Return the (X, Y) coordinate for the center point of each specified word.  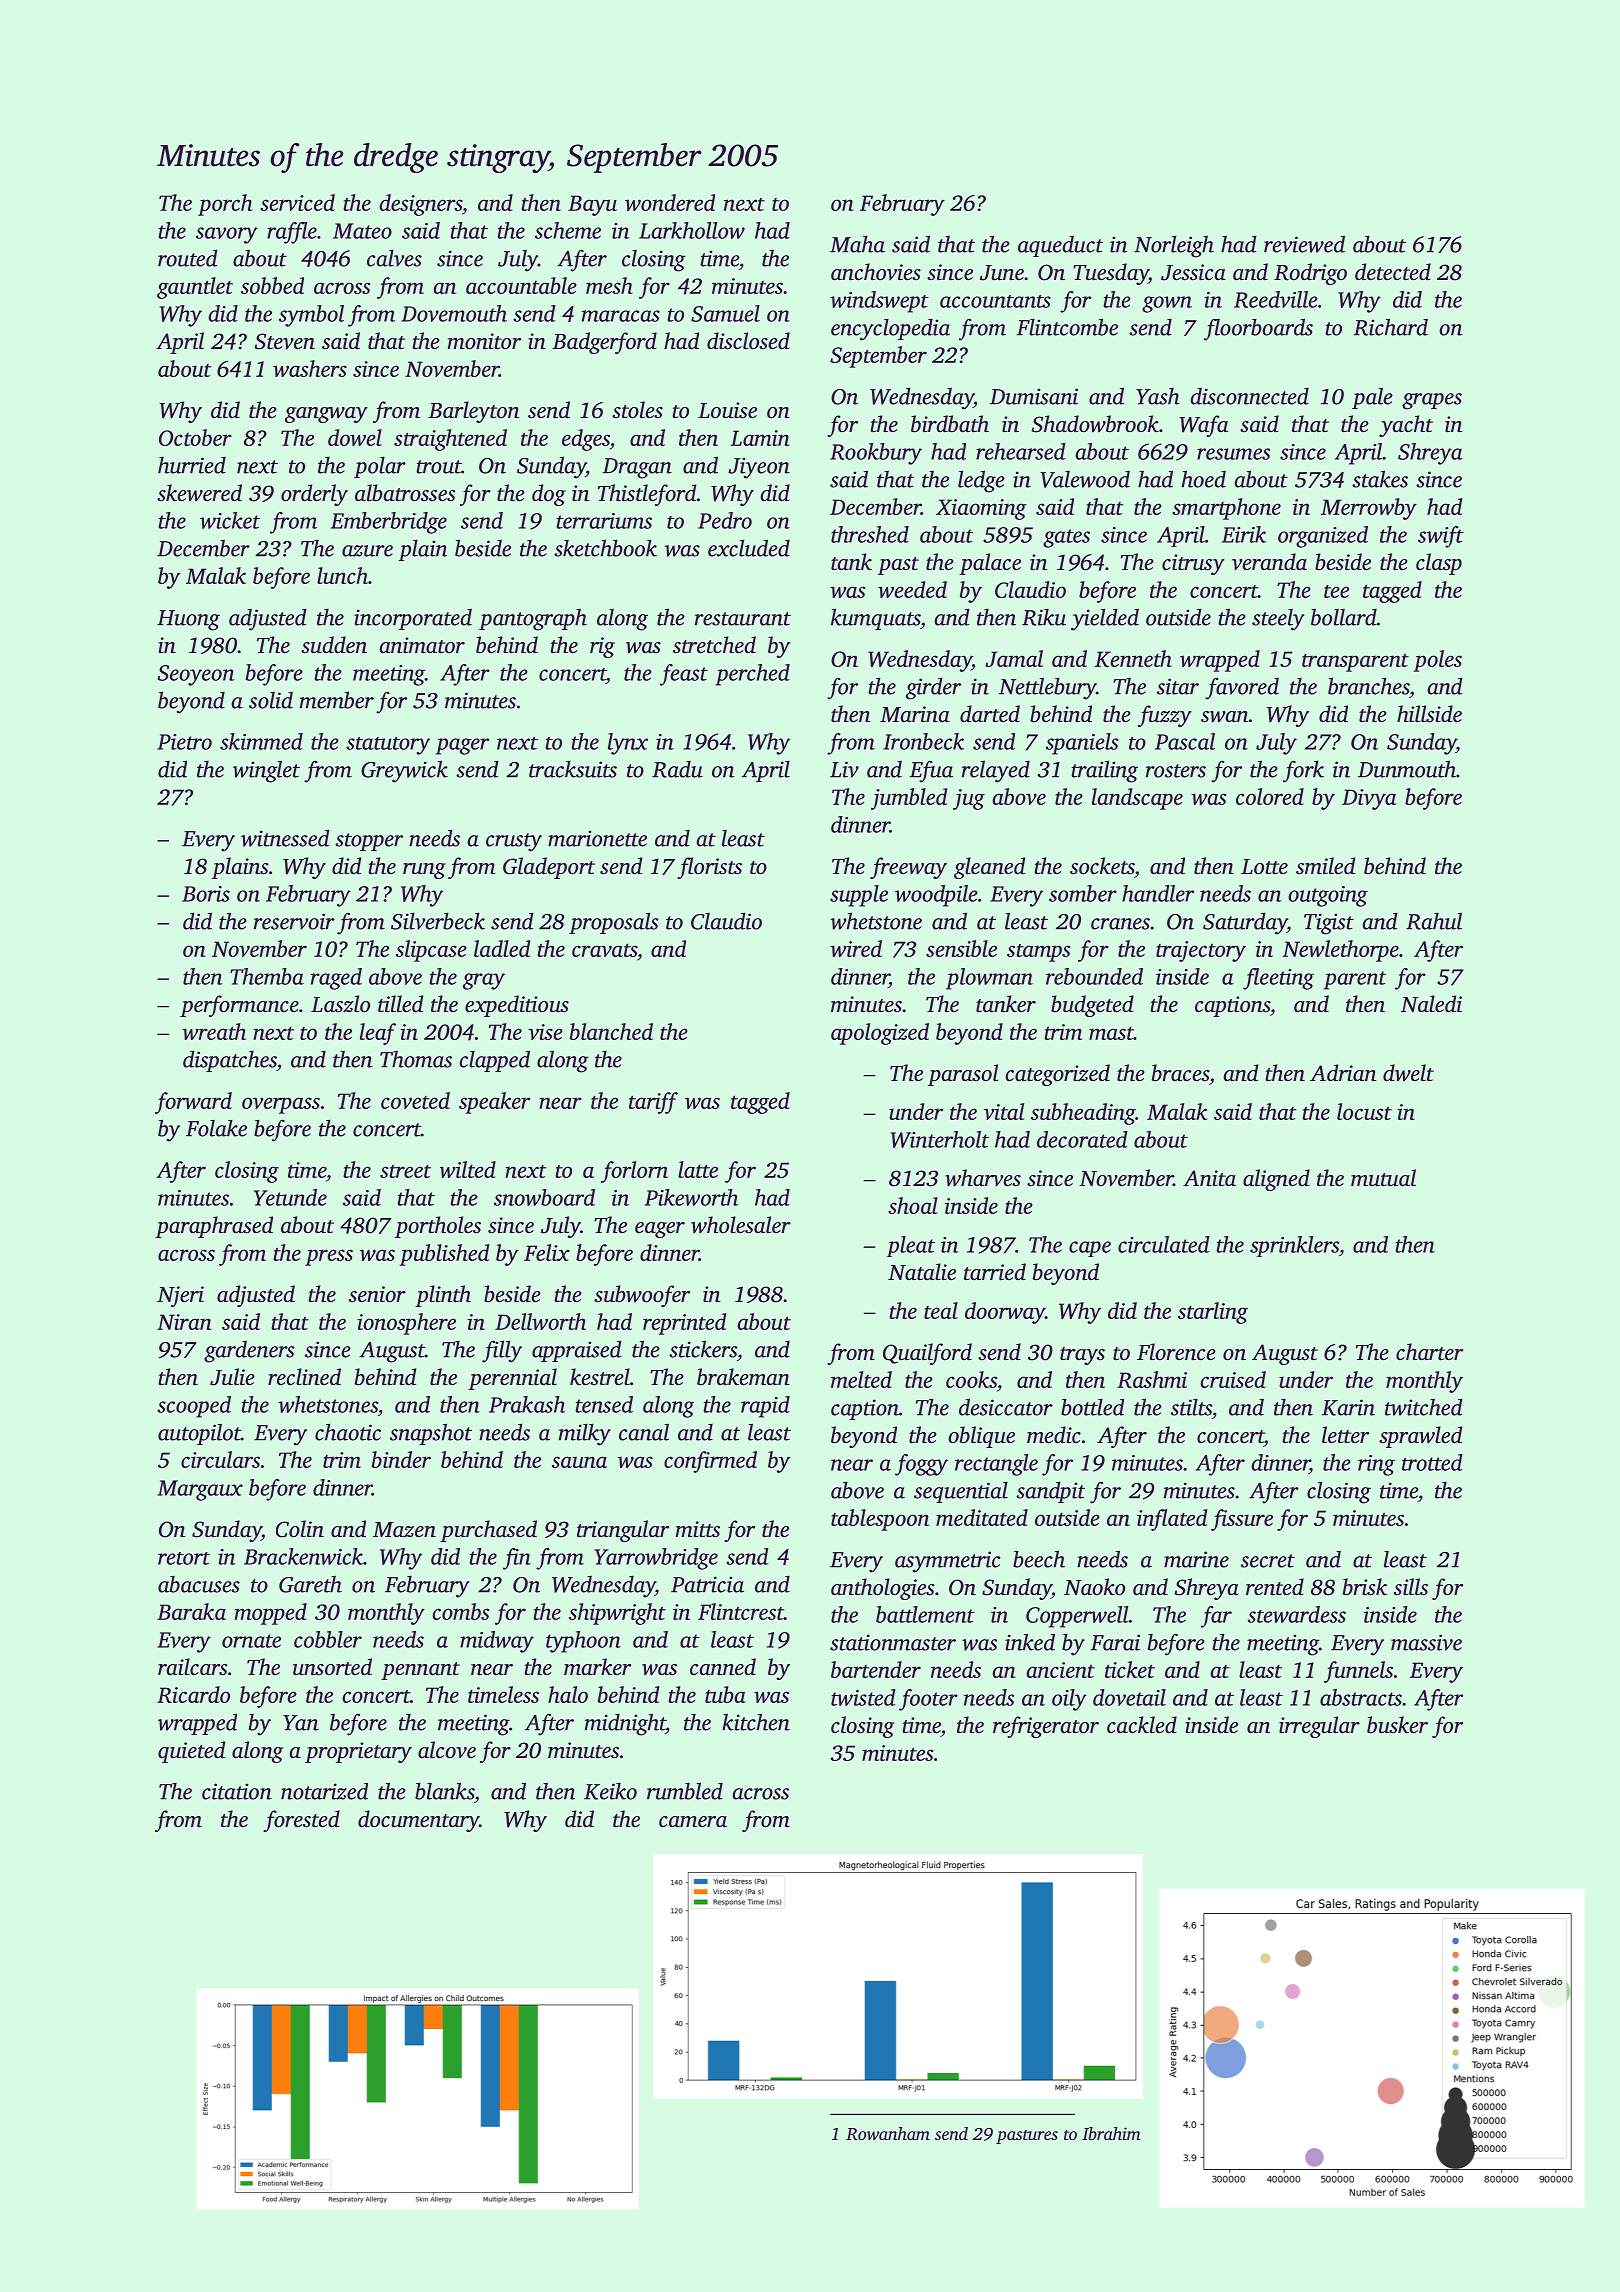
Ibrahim (1111, 2133)
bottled (1092, 1407)
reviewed (1304, 244)
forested (301, 1821)
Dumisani (1034, 396)
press (329, 1257)
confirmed (710, 1462)
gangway (326, 415)
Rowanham (888, 2133)
